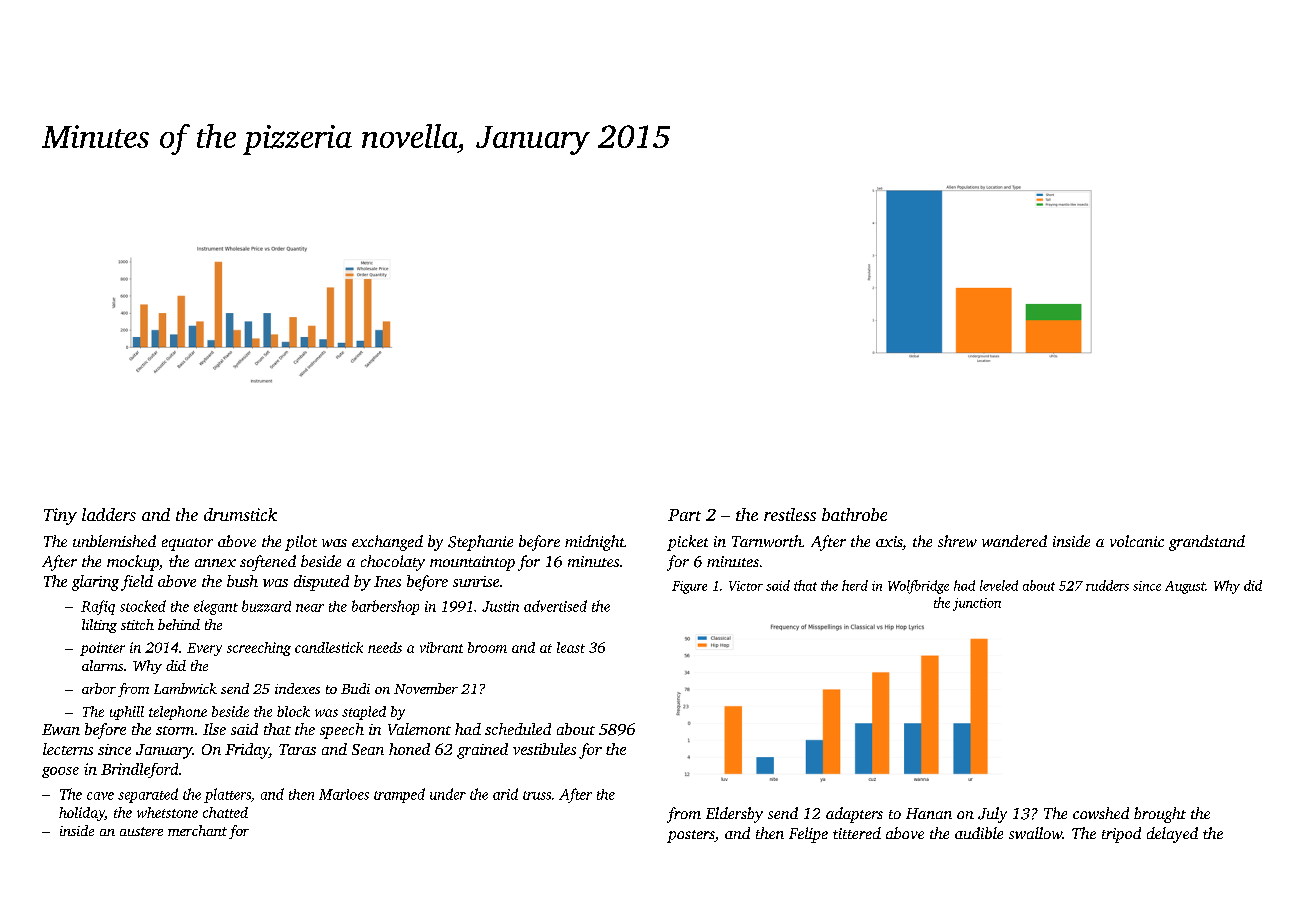 This screenshot has width=1308, height=924. I want to click on grandstand, so click(1207, 543).
